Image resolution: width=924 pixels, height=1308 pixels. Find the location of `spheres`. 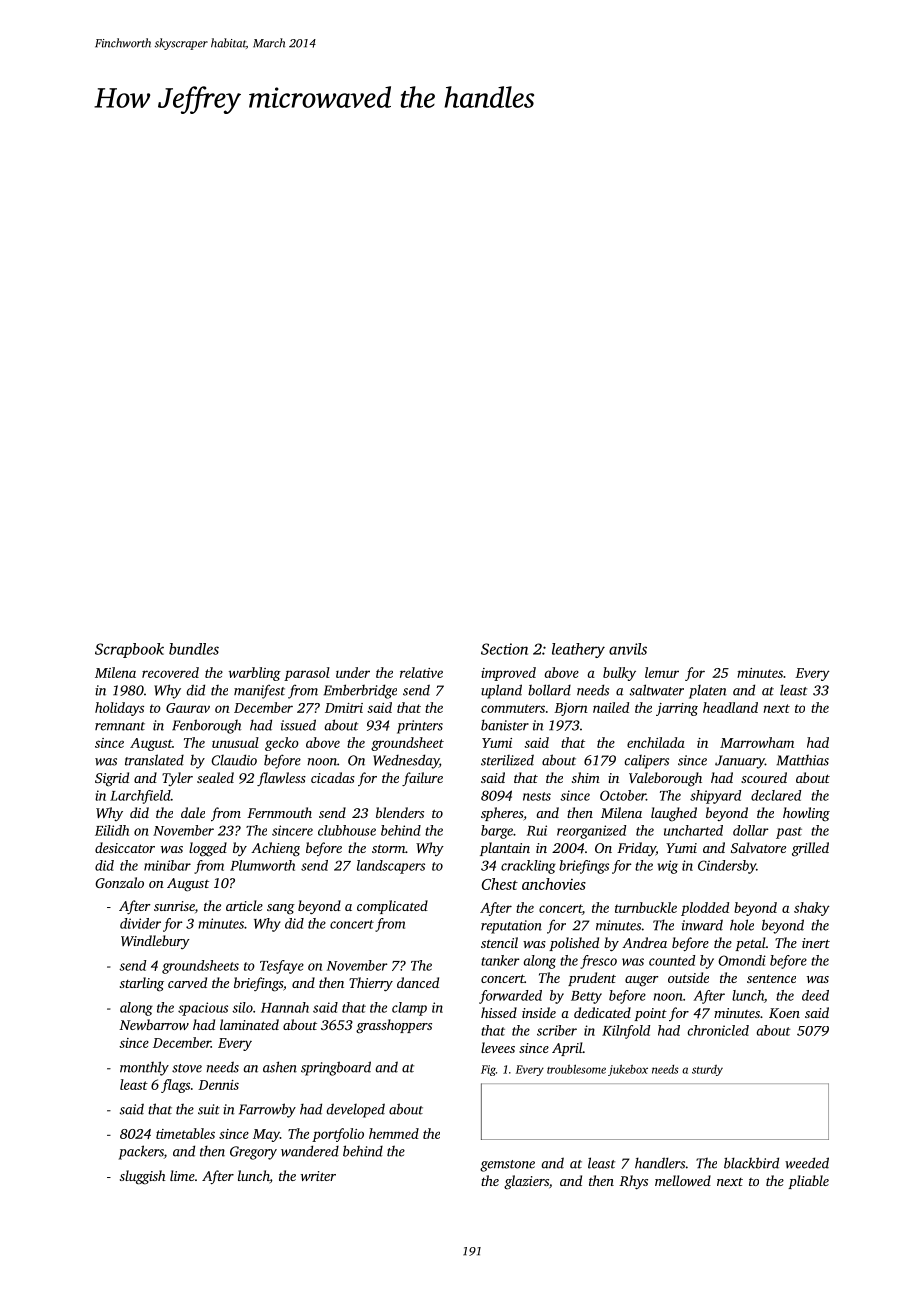

spheres is located at coordinates (502, 814).
